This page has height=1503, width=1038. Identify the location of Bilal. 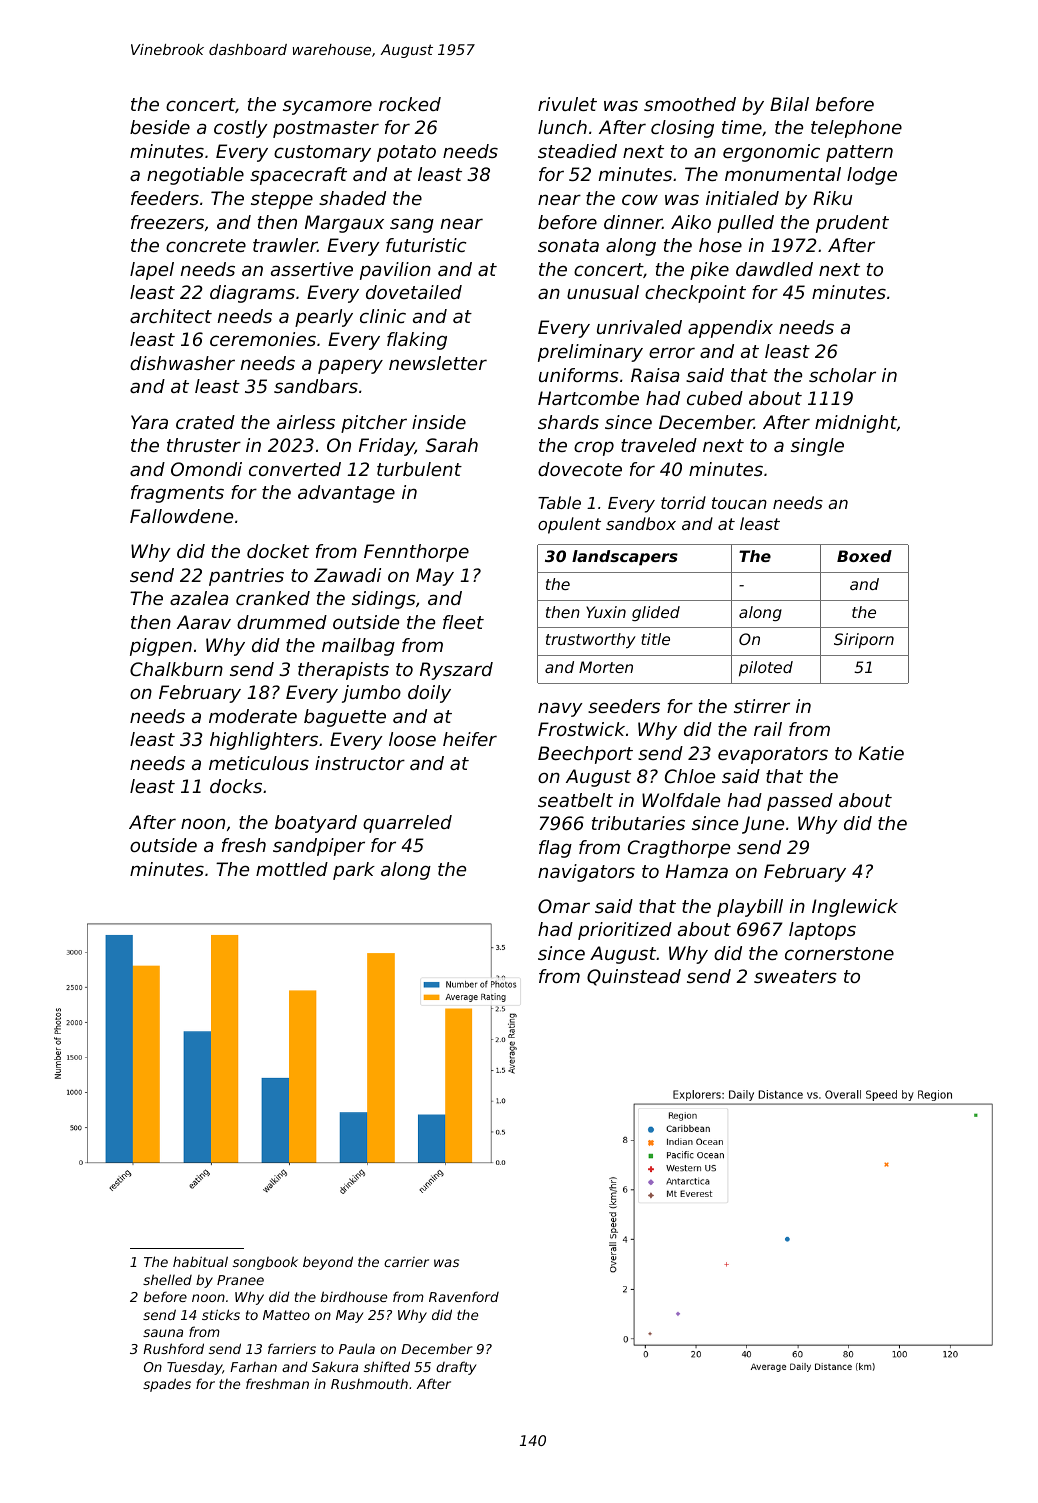
(789, 104).
